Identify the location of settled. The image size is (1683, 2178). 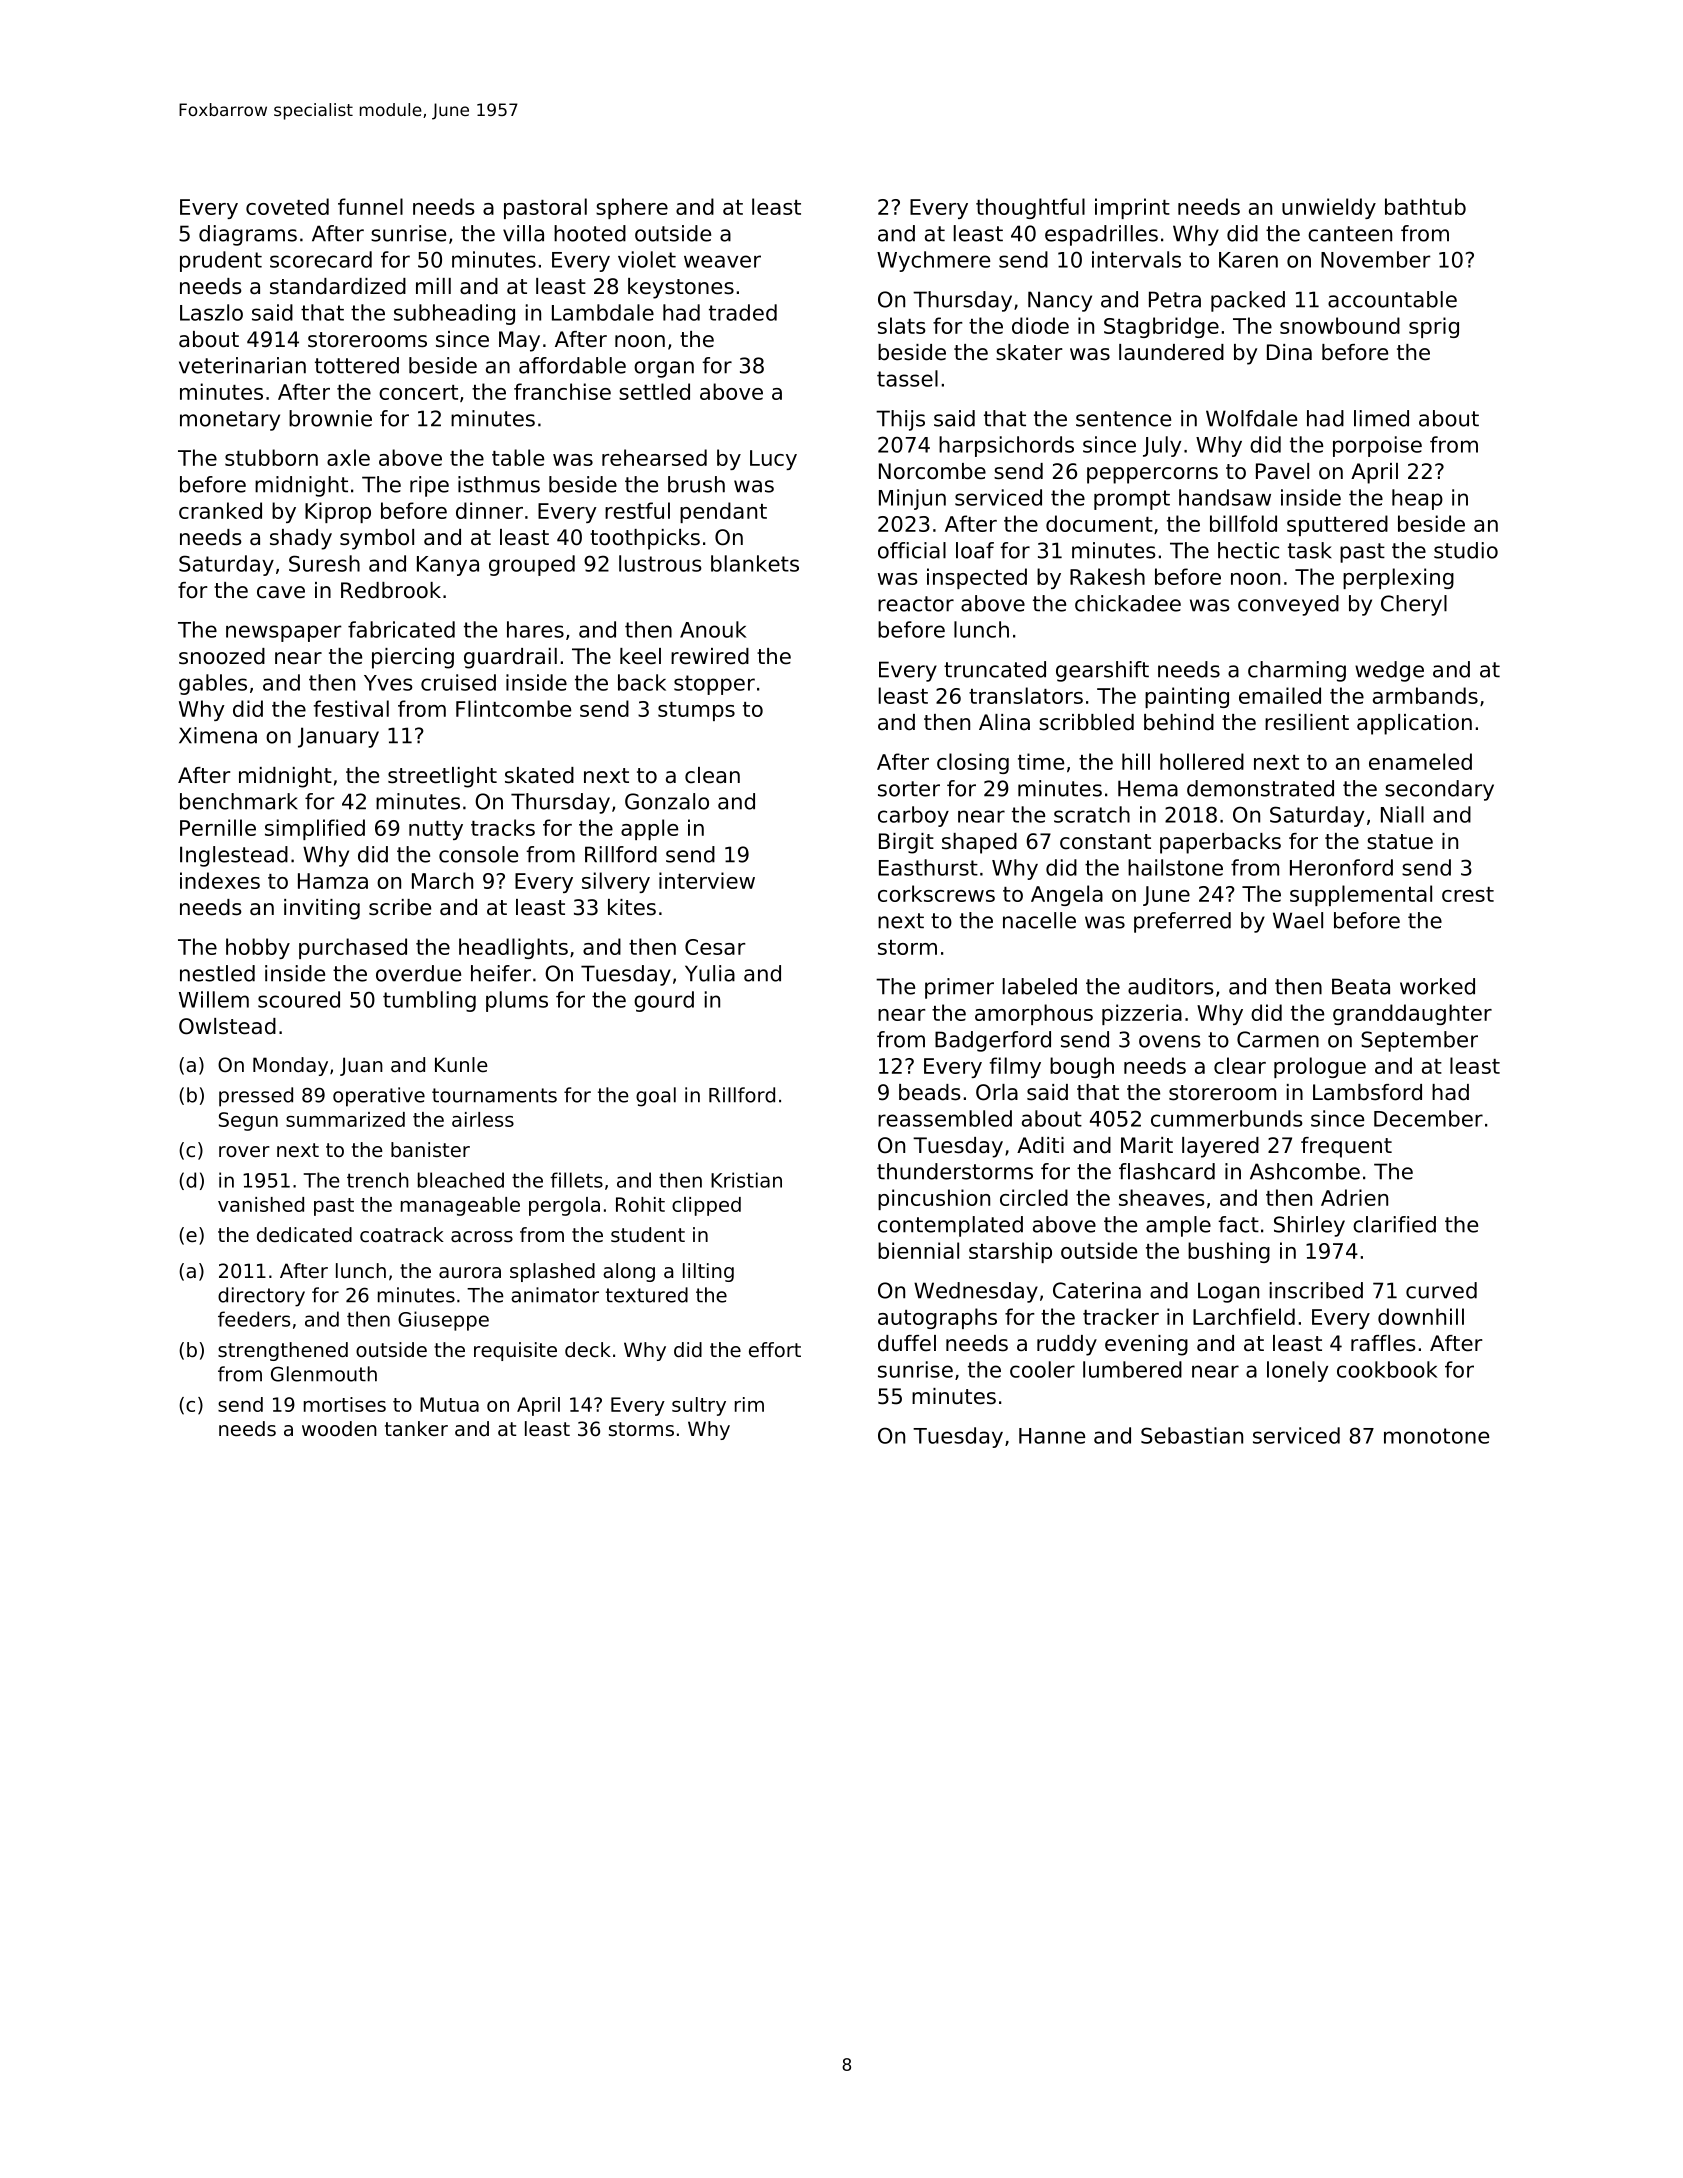
(654, 391).
